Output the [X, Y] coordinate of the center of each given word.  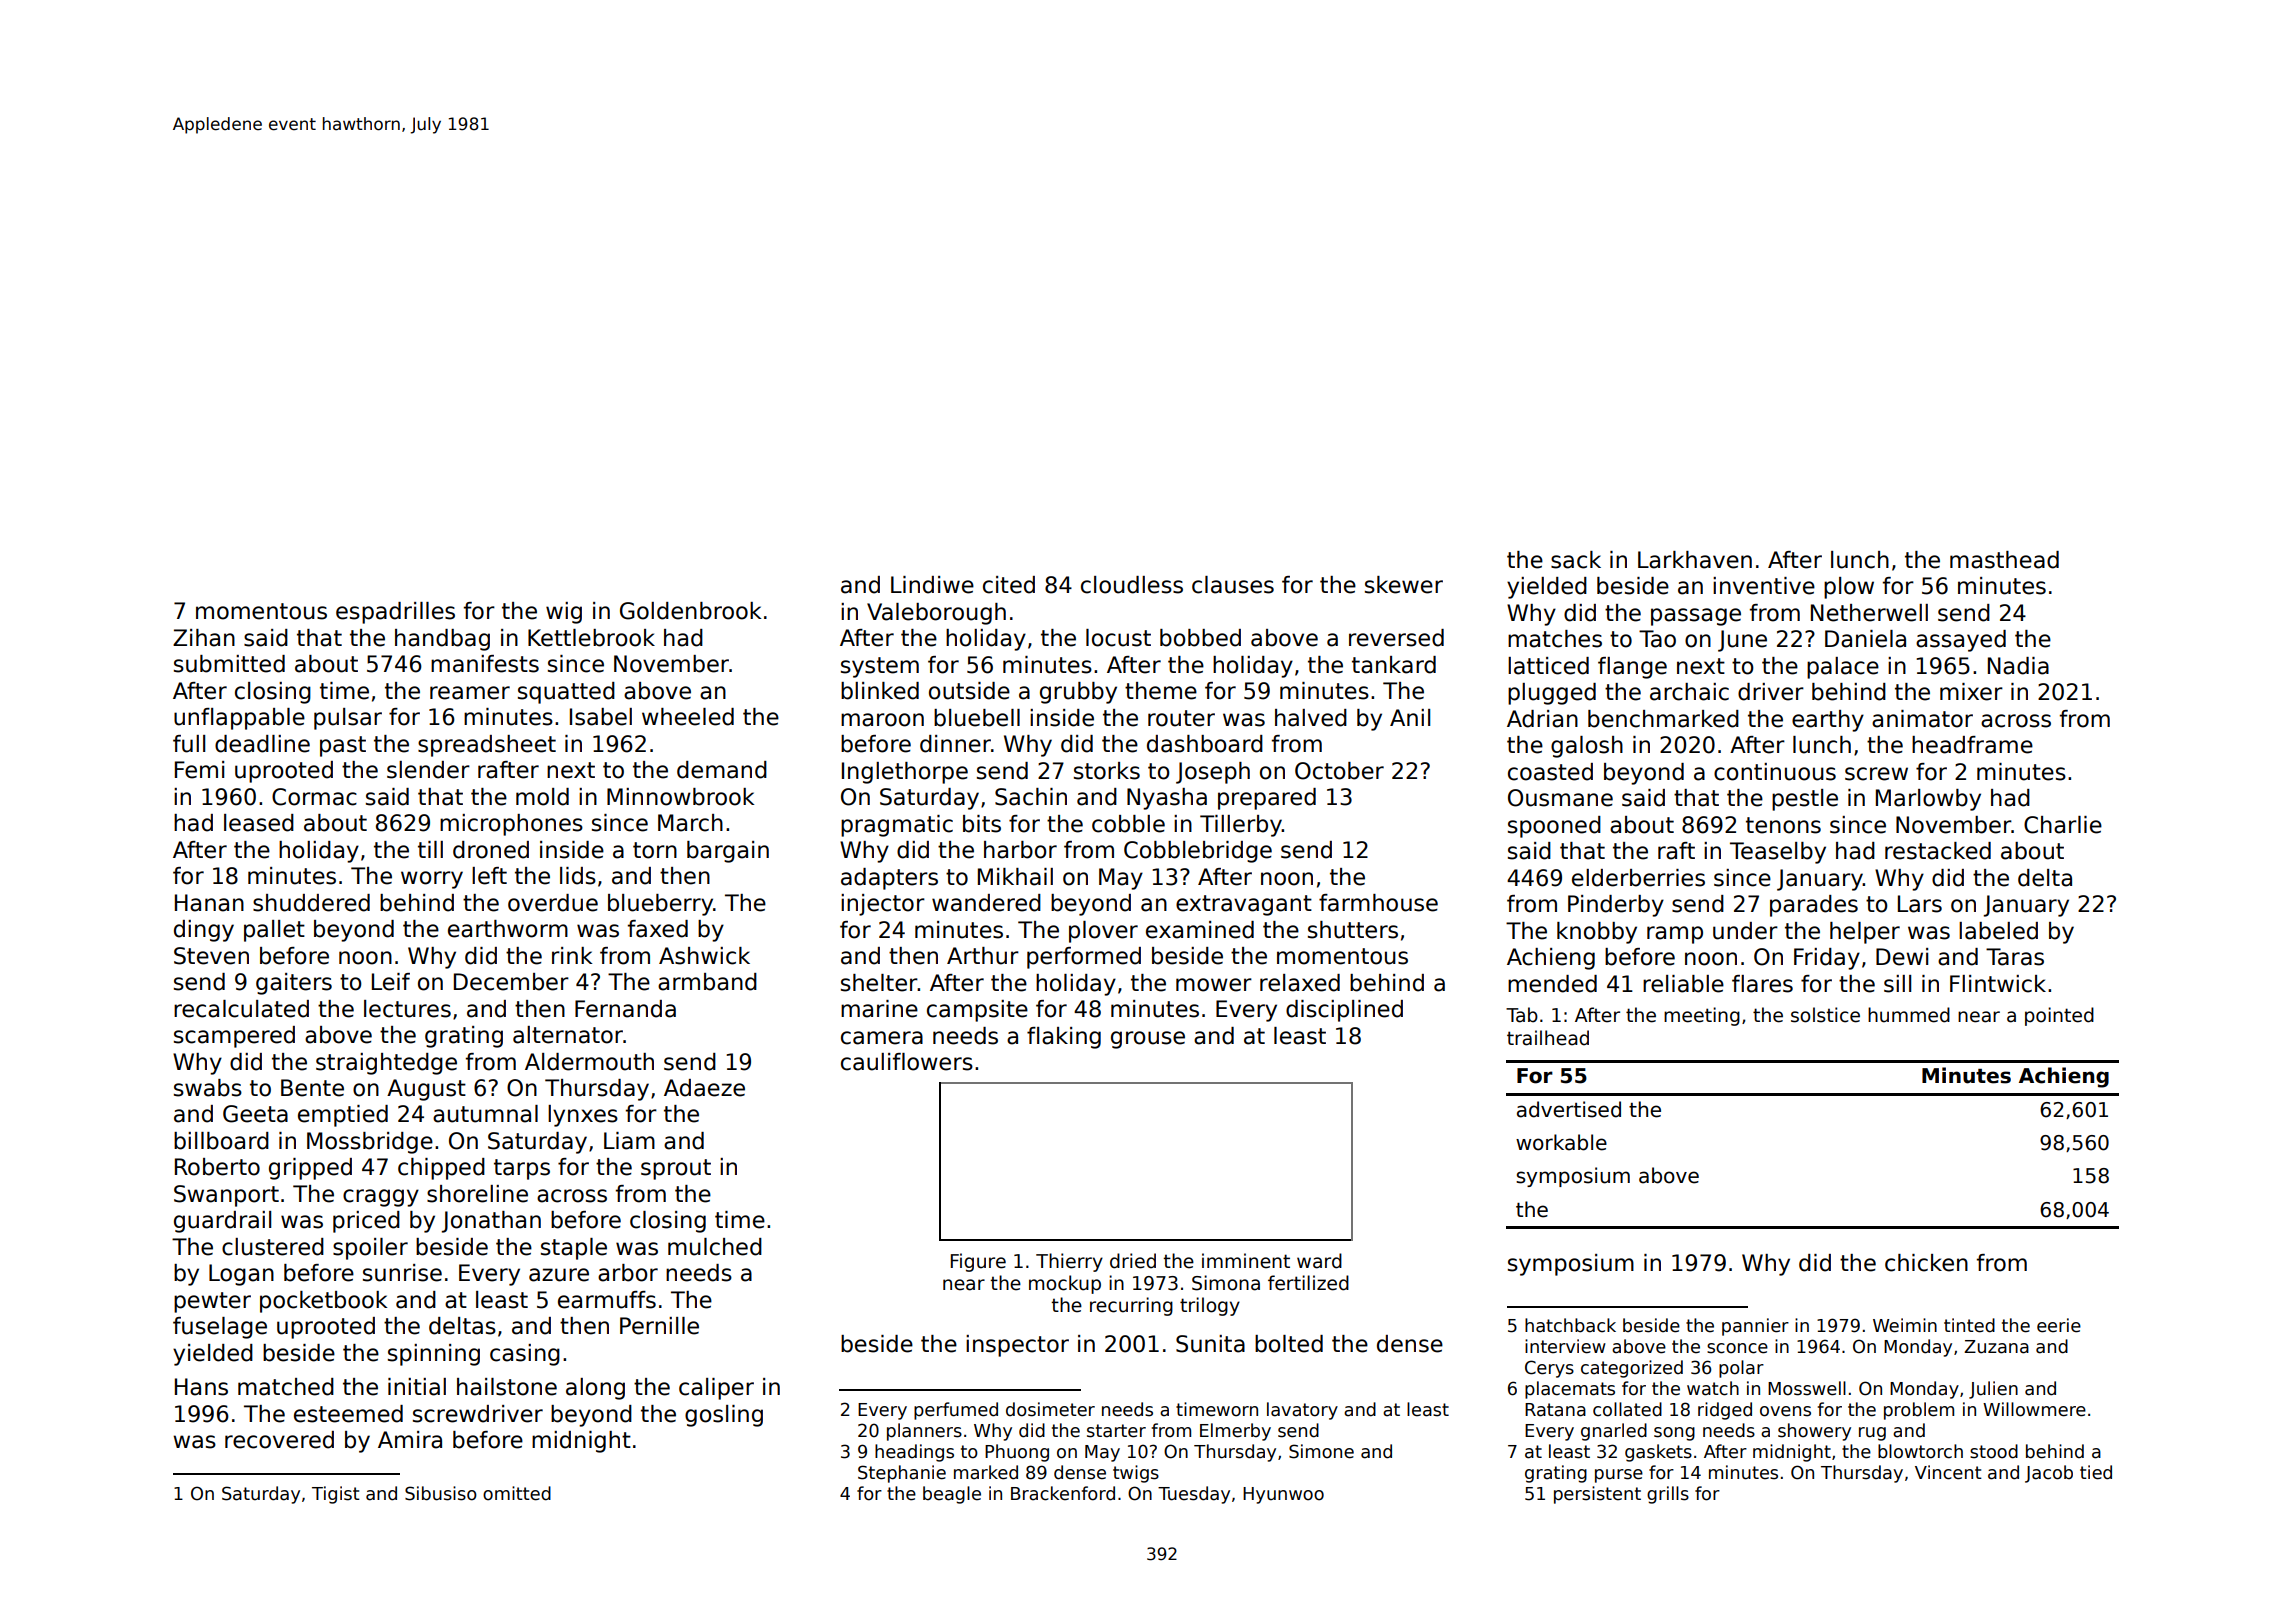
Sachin [1031, 797]
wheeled [688, 717]
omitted [517, 1493]
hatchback [1570, 1325]
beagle [952, 1495]
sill [1897, 984]
